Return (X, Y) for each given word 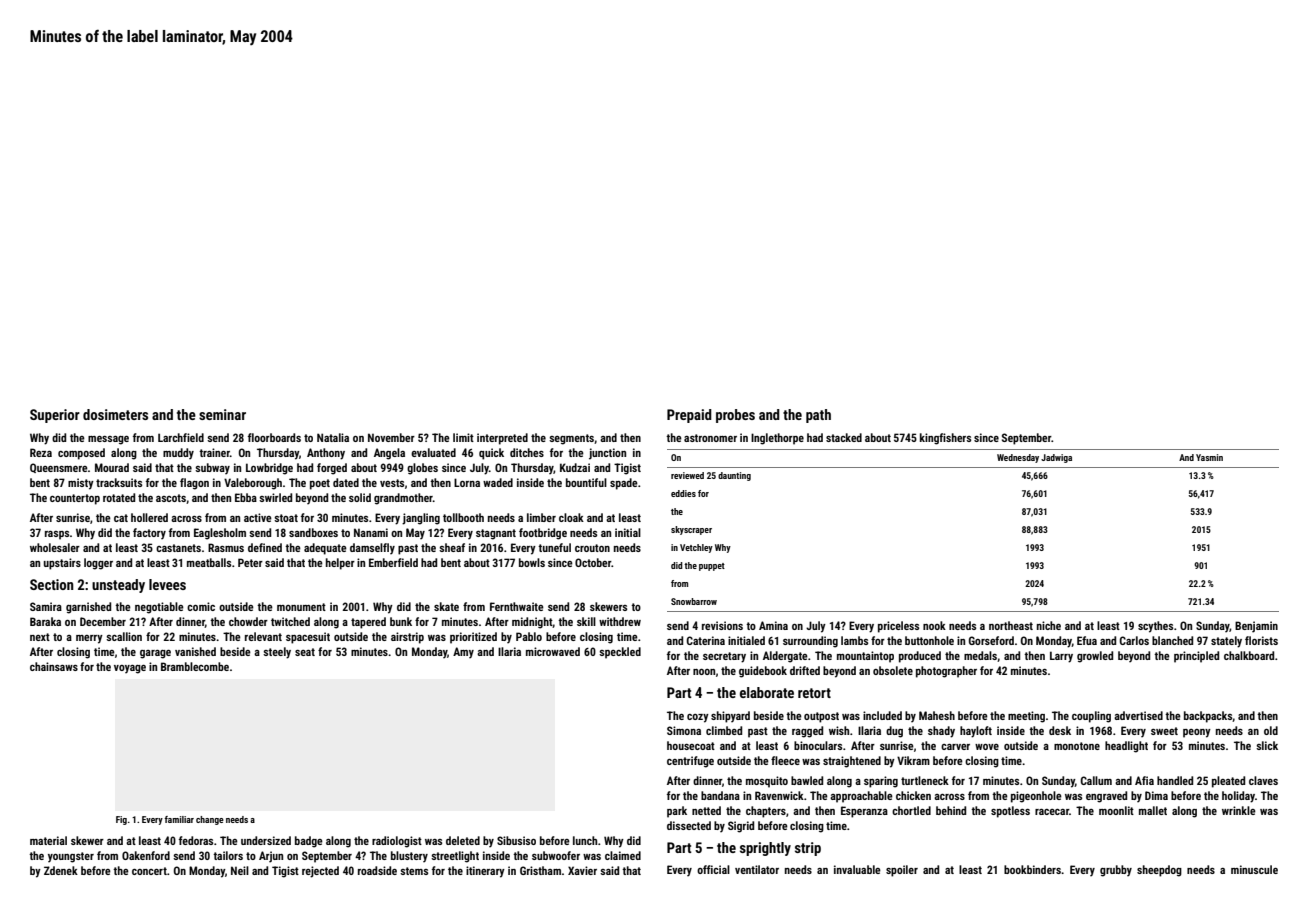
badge (309, 842)
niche (1049, 625)
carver (955, 747)
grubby (1116, 871)
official (713, 869)
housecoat (691, 745)
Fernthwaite (517, 606)
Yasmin (1209, 457)
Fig (121, 820)
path (818, 416)
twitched (290, 621)
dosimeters (115, 414)
